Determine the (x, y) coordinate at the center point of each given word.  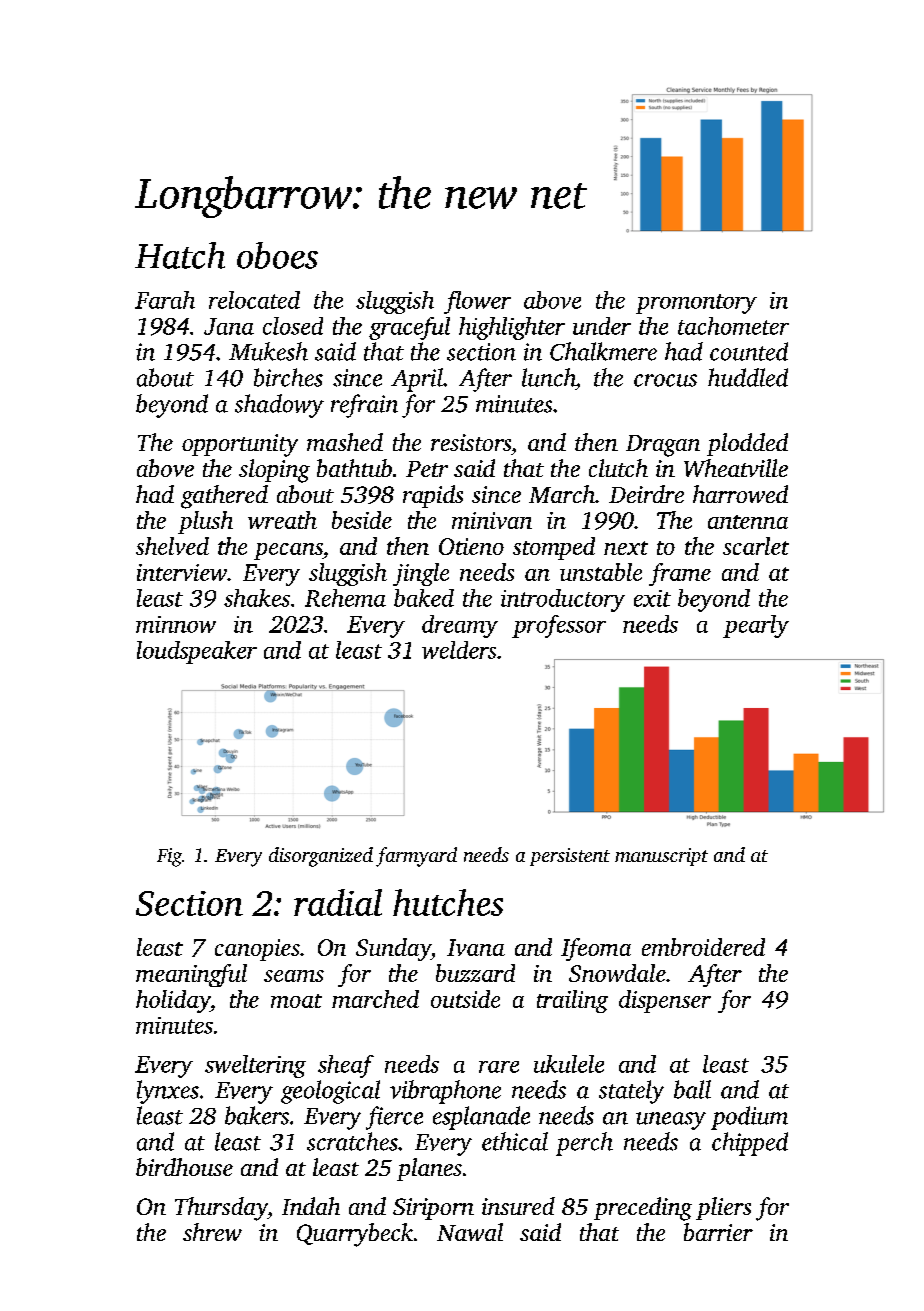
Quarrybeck (355, 1235)
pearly (756, 626)
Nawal (470, 1232)
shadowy (279, 406)
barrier (718, 1232)
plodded (747, 444)
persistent (570, 857)
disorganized (321, 857)
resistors (471, 442)
